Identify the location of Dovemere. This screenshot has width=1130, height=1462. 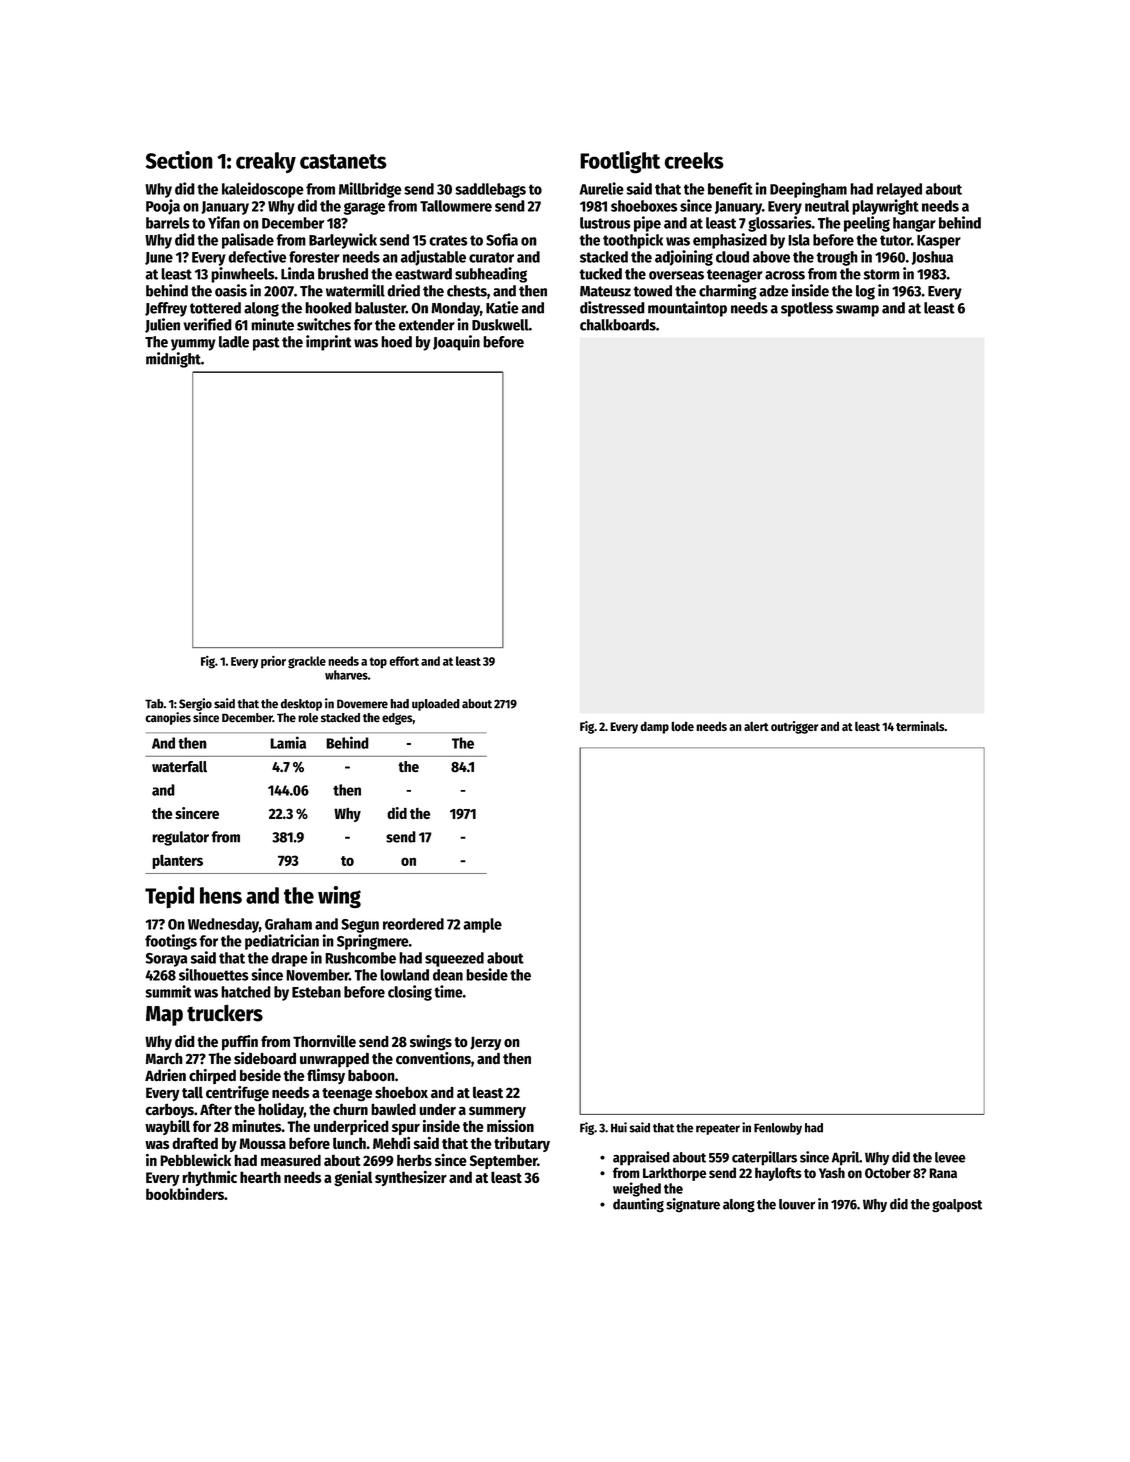
(362, 704).
